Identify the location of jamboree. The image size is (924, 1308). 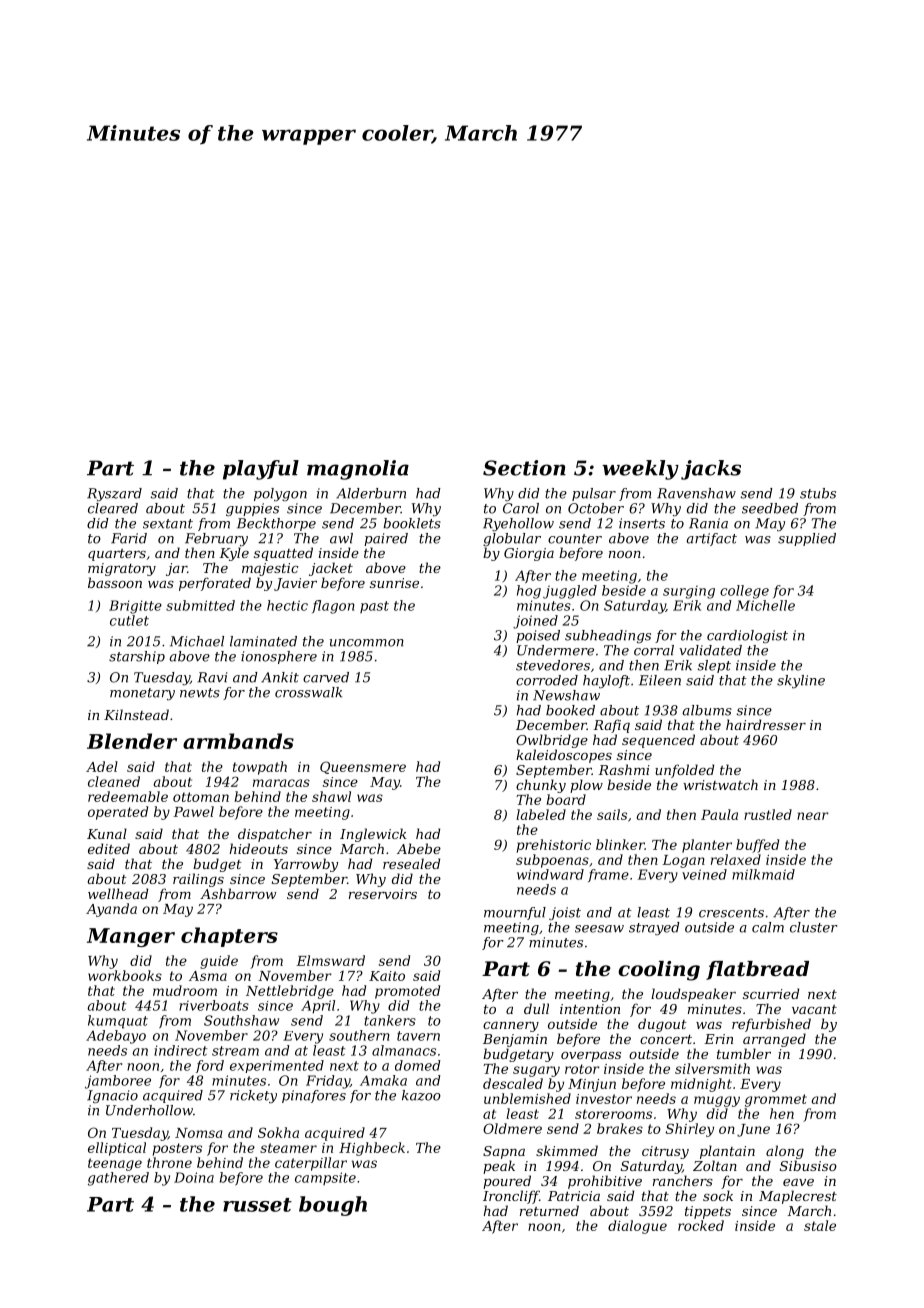
(118, 1082).
